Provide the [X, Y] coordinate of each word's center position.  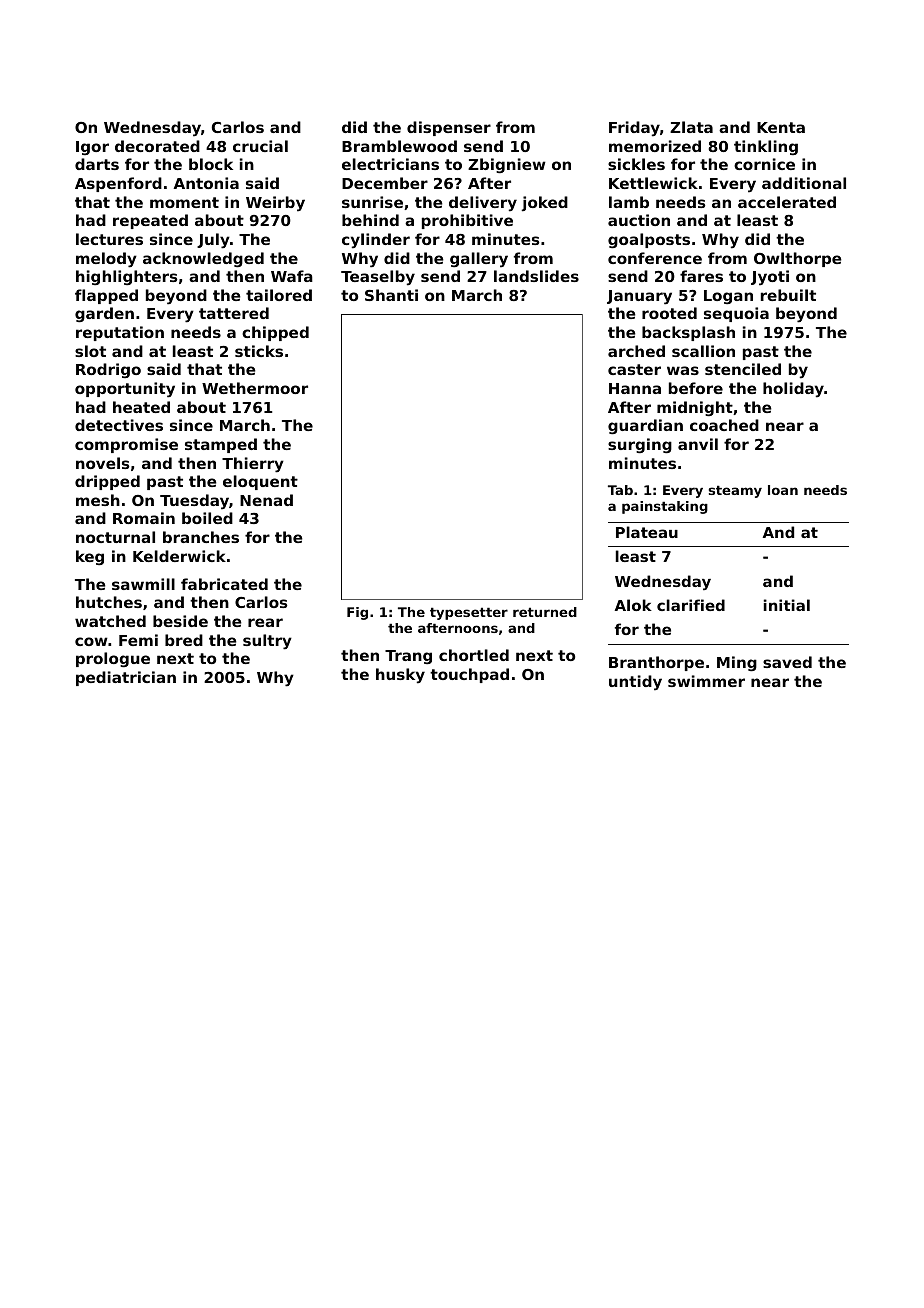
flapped [106, 296]
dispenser [449, 128]
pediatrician [126, 678]
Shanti [391, 295]
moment [184, 202]
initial [787, 605]
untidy [635, 683]
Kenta [781, 127]
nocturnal [115, 537]
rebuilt [788, 295]
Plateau [647, 532]
